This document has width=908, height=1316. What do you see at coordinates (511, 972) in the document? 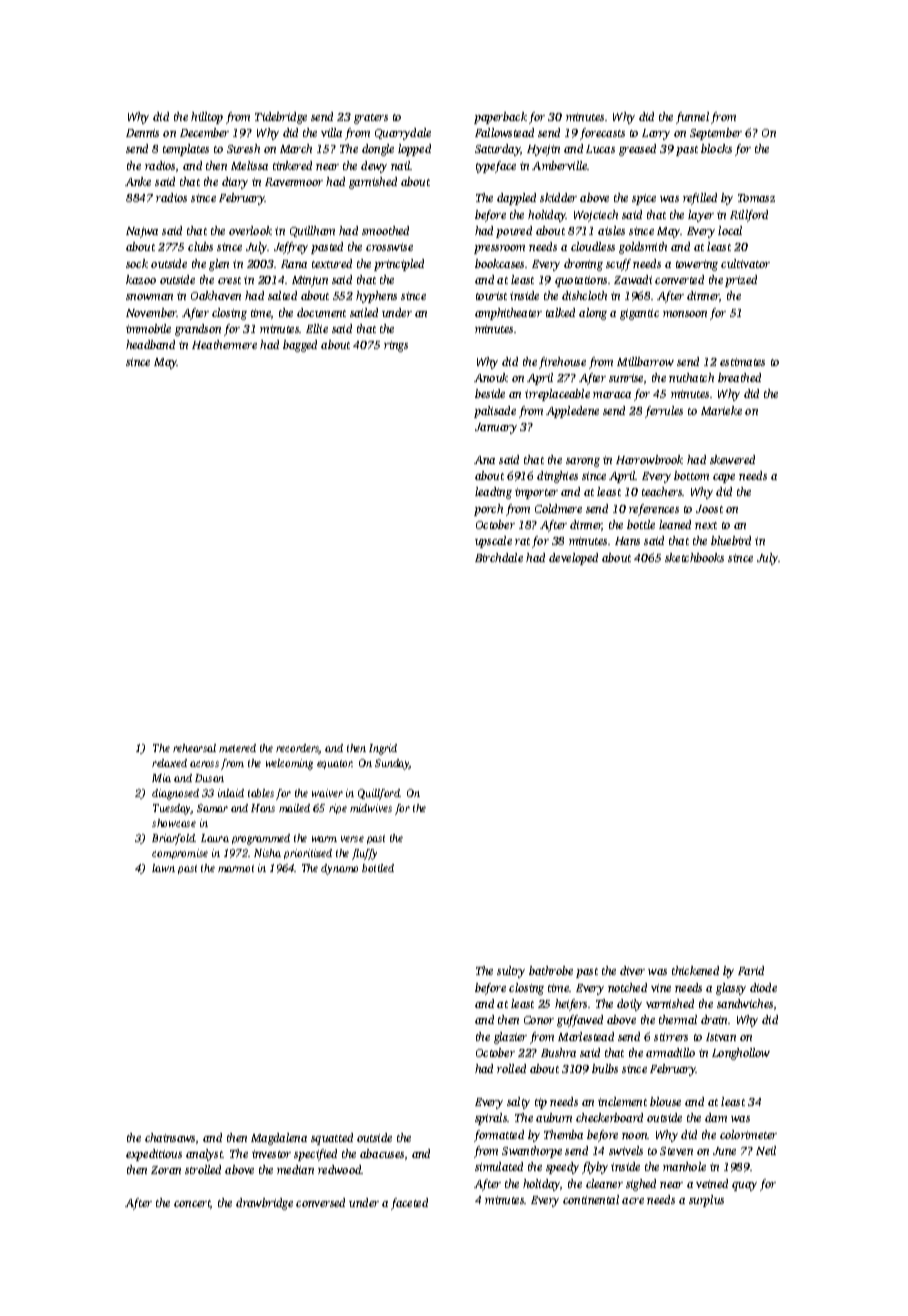
I see `sultry` at bounding box center [511, 972].
